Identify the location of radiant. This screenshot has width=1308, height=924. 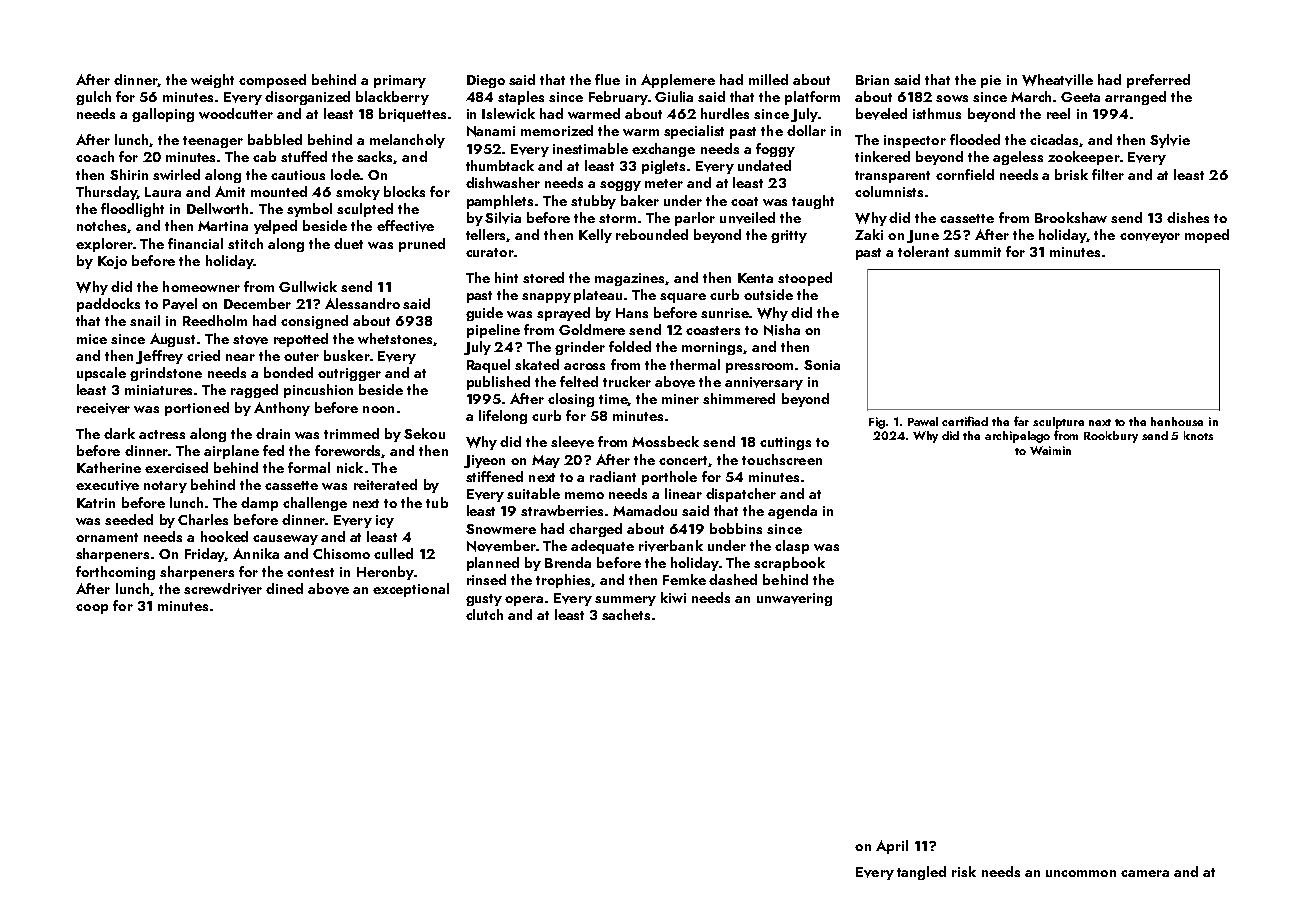
(613, 476).
